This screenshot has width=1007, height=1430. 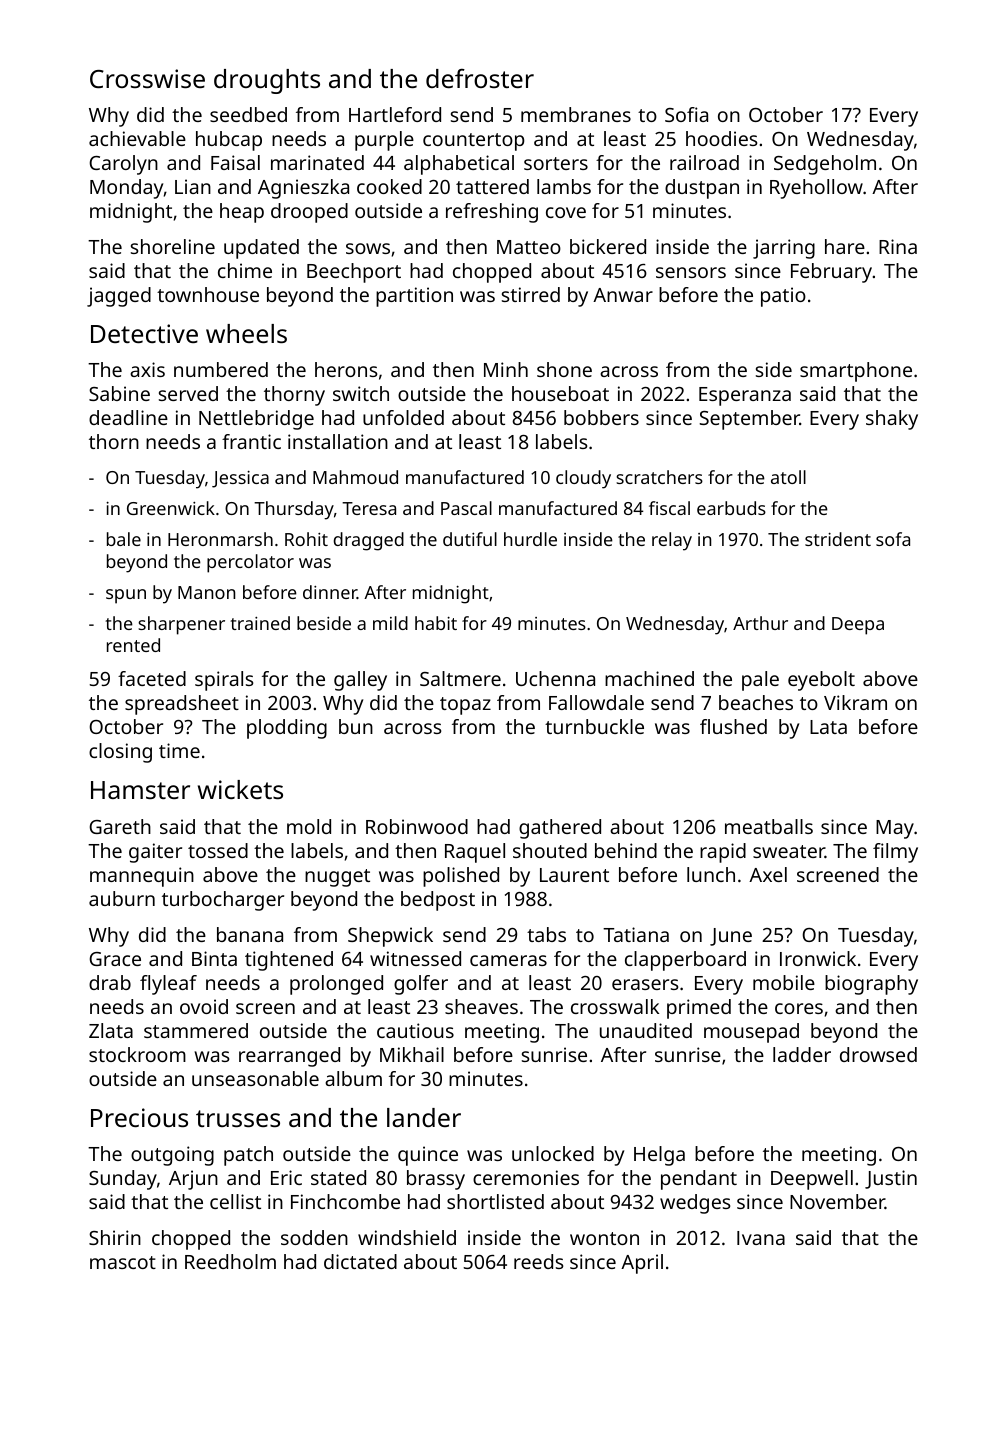 What do you see at coordinates (193, 186) in the screenshot?
I see `Lian` at bounding box center [193, 186].
